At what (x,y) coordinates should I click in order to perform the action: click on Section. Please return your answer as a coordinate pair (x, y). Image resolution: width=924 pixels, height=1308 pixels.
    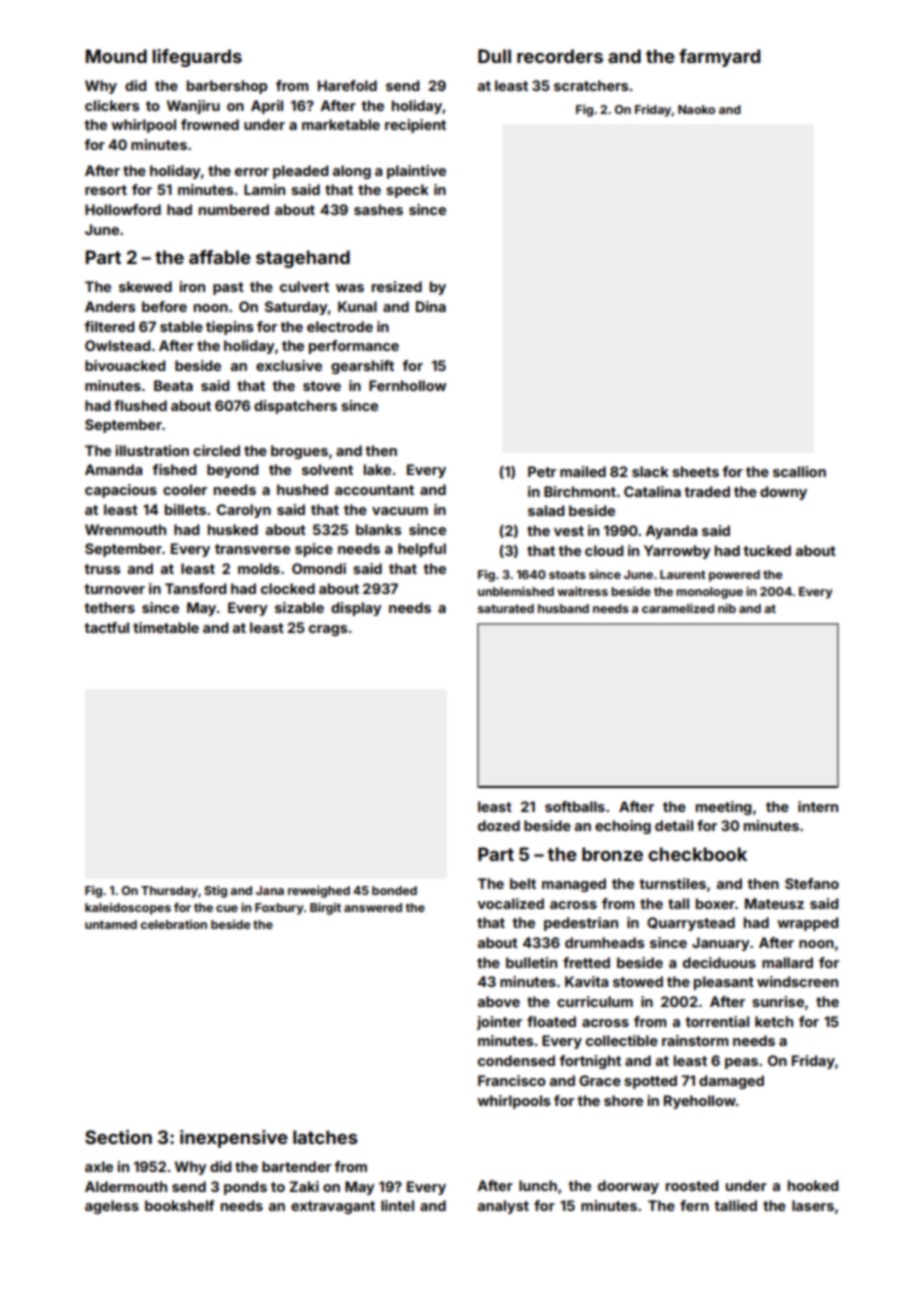
    Looking at the image, I should click on (118, 1137).
